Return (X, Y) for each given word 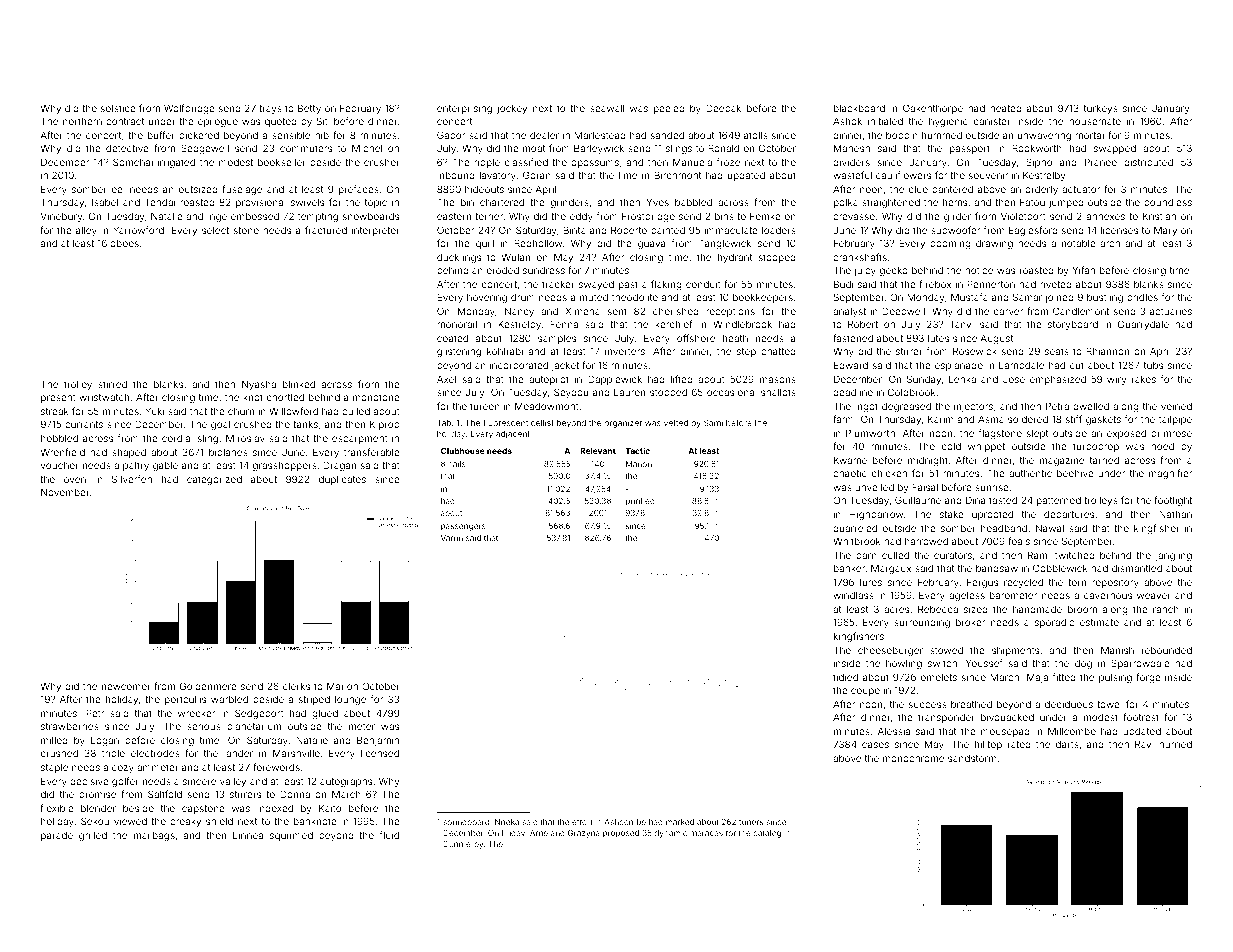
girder (957, 217)
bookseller (282, 162)
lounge (350, 700)
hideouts (484, 189)
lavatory (498, 176)
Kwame (850, 460)
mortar (1090, 135)
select (215, 230)
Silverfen (132, 479)
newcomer (126, 687)
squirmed (291, 836)
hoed (1162, 446)
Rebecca (938, 609)
